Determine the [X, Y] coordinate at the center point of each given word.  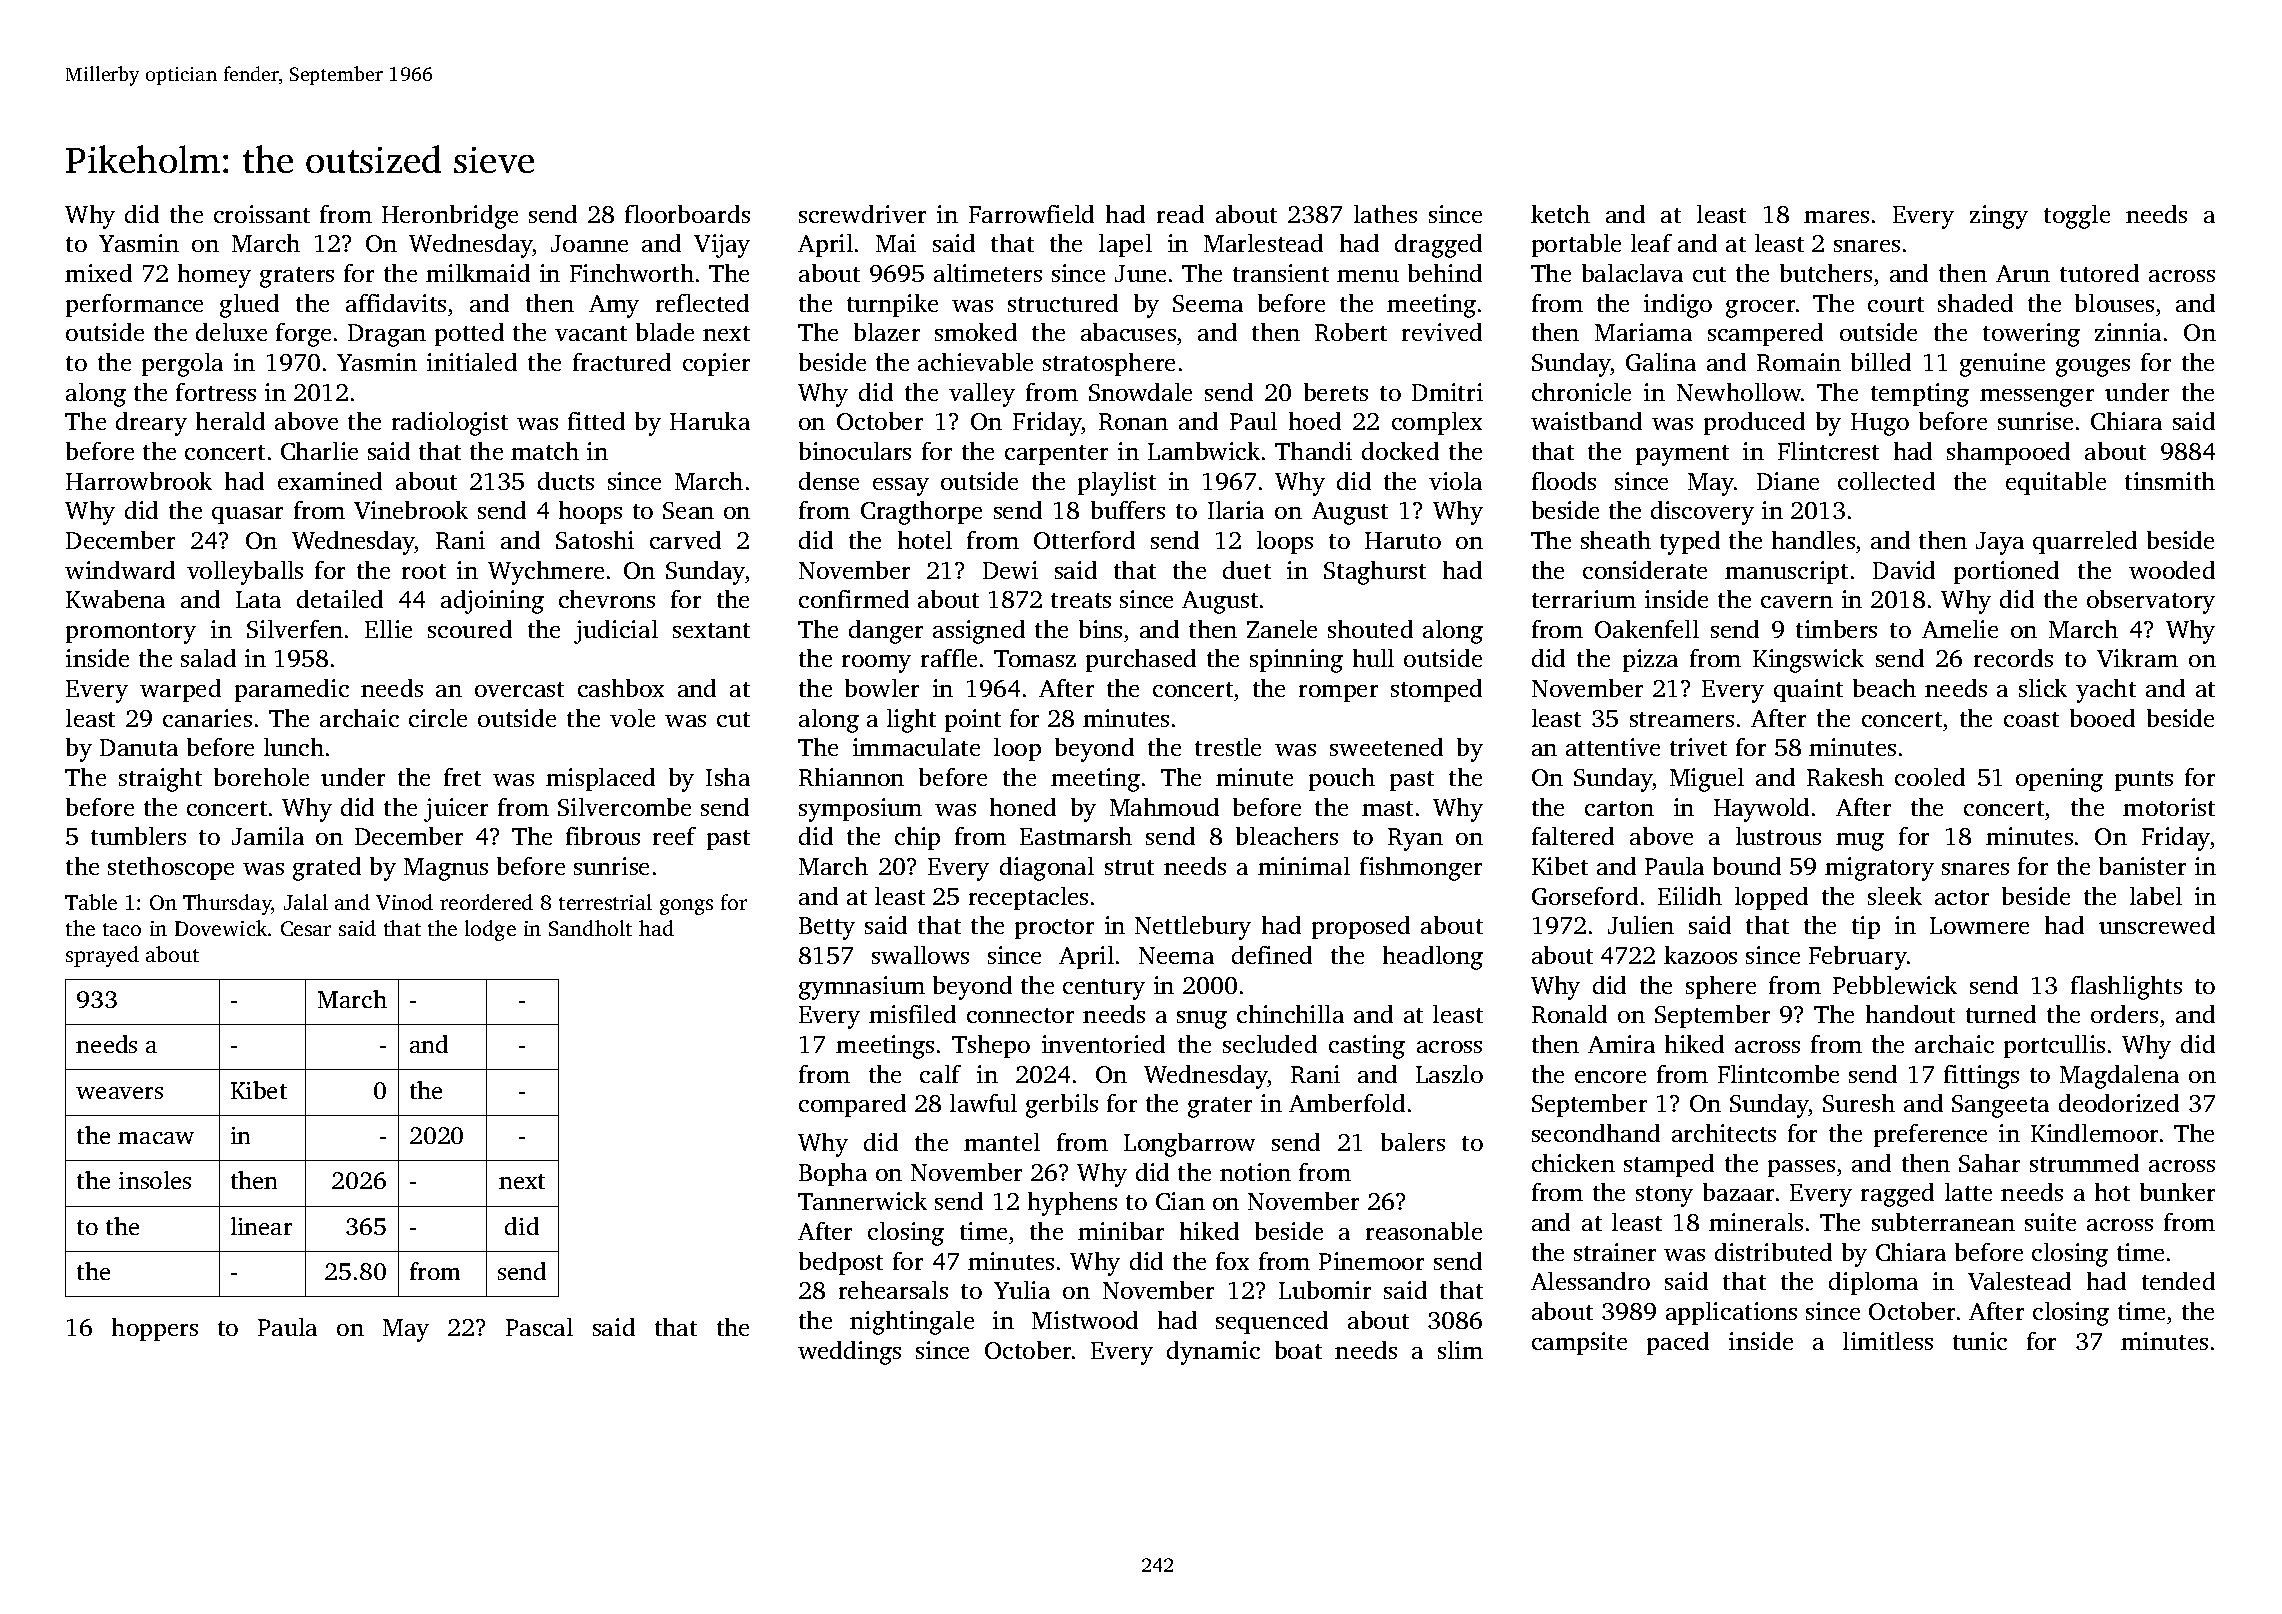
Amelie [1960, 629]
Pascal [539, 1327]
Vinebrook [411, 510]
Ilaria [1236, 510]
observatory [2151, 602]
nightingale [912, 1323]
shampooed [2008, 453]
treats [1081, 600]
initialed [472, 362]
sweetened [1386, 747]
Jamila [268, 836]
